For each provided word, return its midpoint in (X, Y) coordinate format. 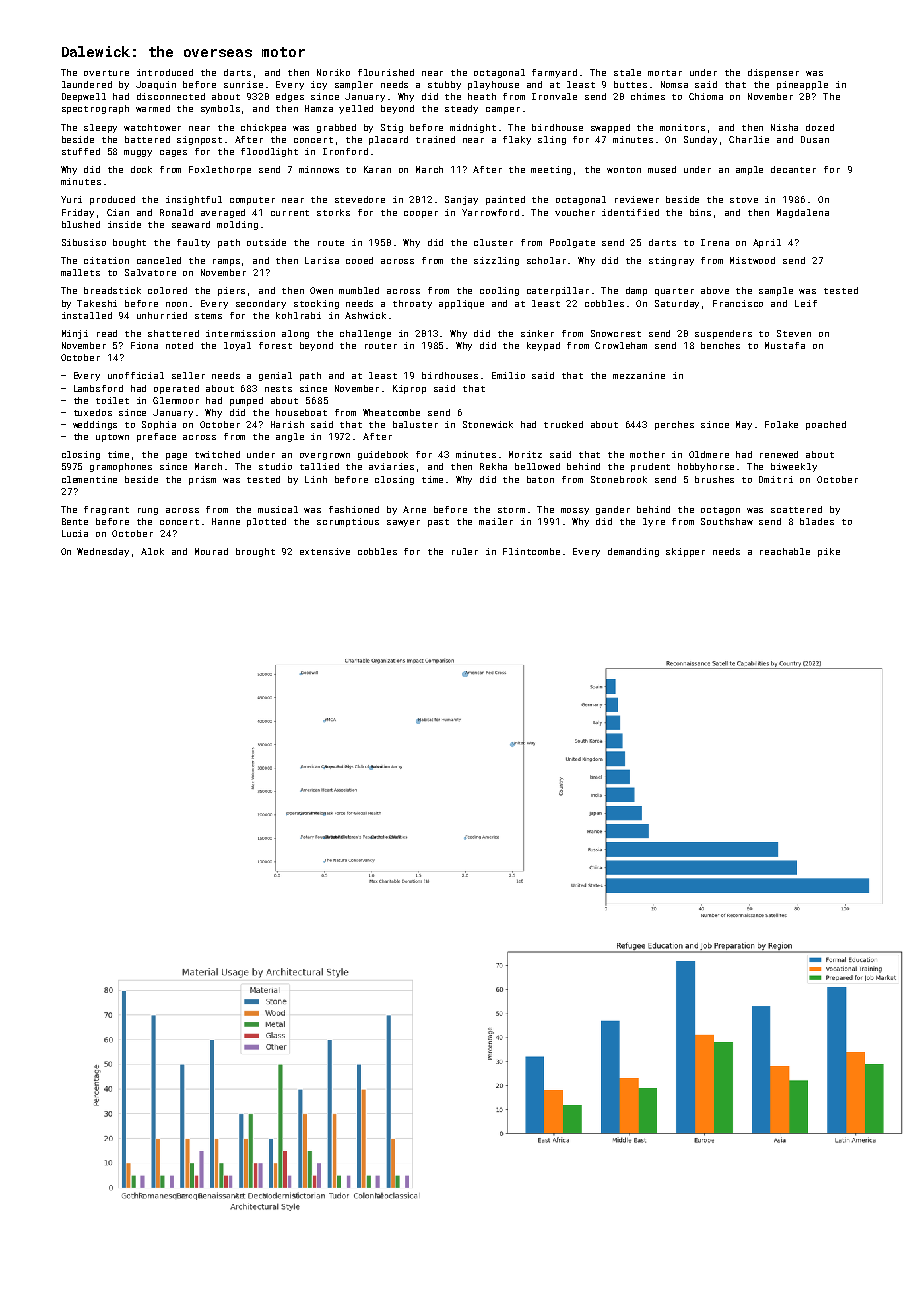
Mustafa (785, 345)
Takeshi (97, 303)
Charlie (749, 139)
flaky (517, 140)
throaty (412, 304)
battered (147, 139)
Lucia (75, 533)
